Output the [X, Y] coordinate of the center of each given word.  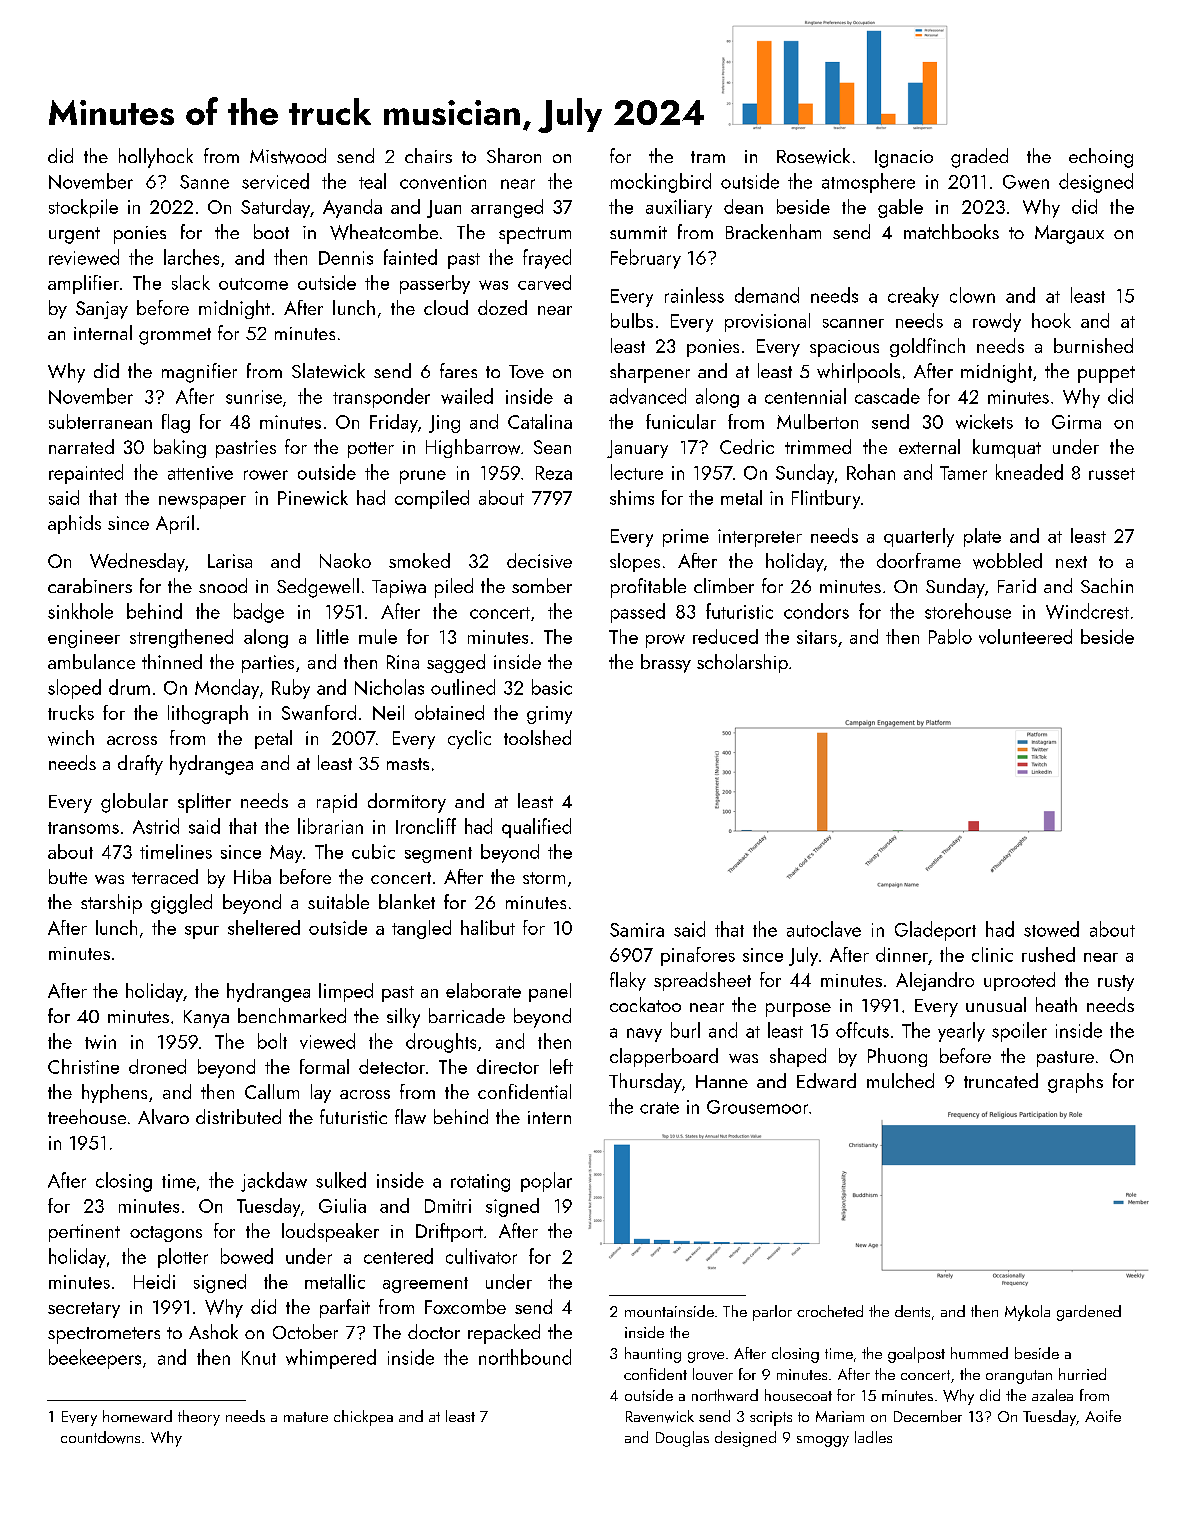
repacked [504, 1334]
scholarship [742, 663]
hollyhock [156, 158]
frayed [547, 259]
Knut [259, 1358]
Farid [1017, 585]
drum [129, 687]
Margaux [1069, 234]
